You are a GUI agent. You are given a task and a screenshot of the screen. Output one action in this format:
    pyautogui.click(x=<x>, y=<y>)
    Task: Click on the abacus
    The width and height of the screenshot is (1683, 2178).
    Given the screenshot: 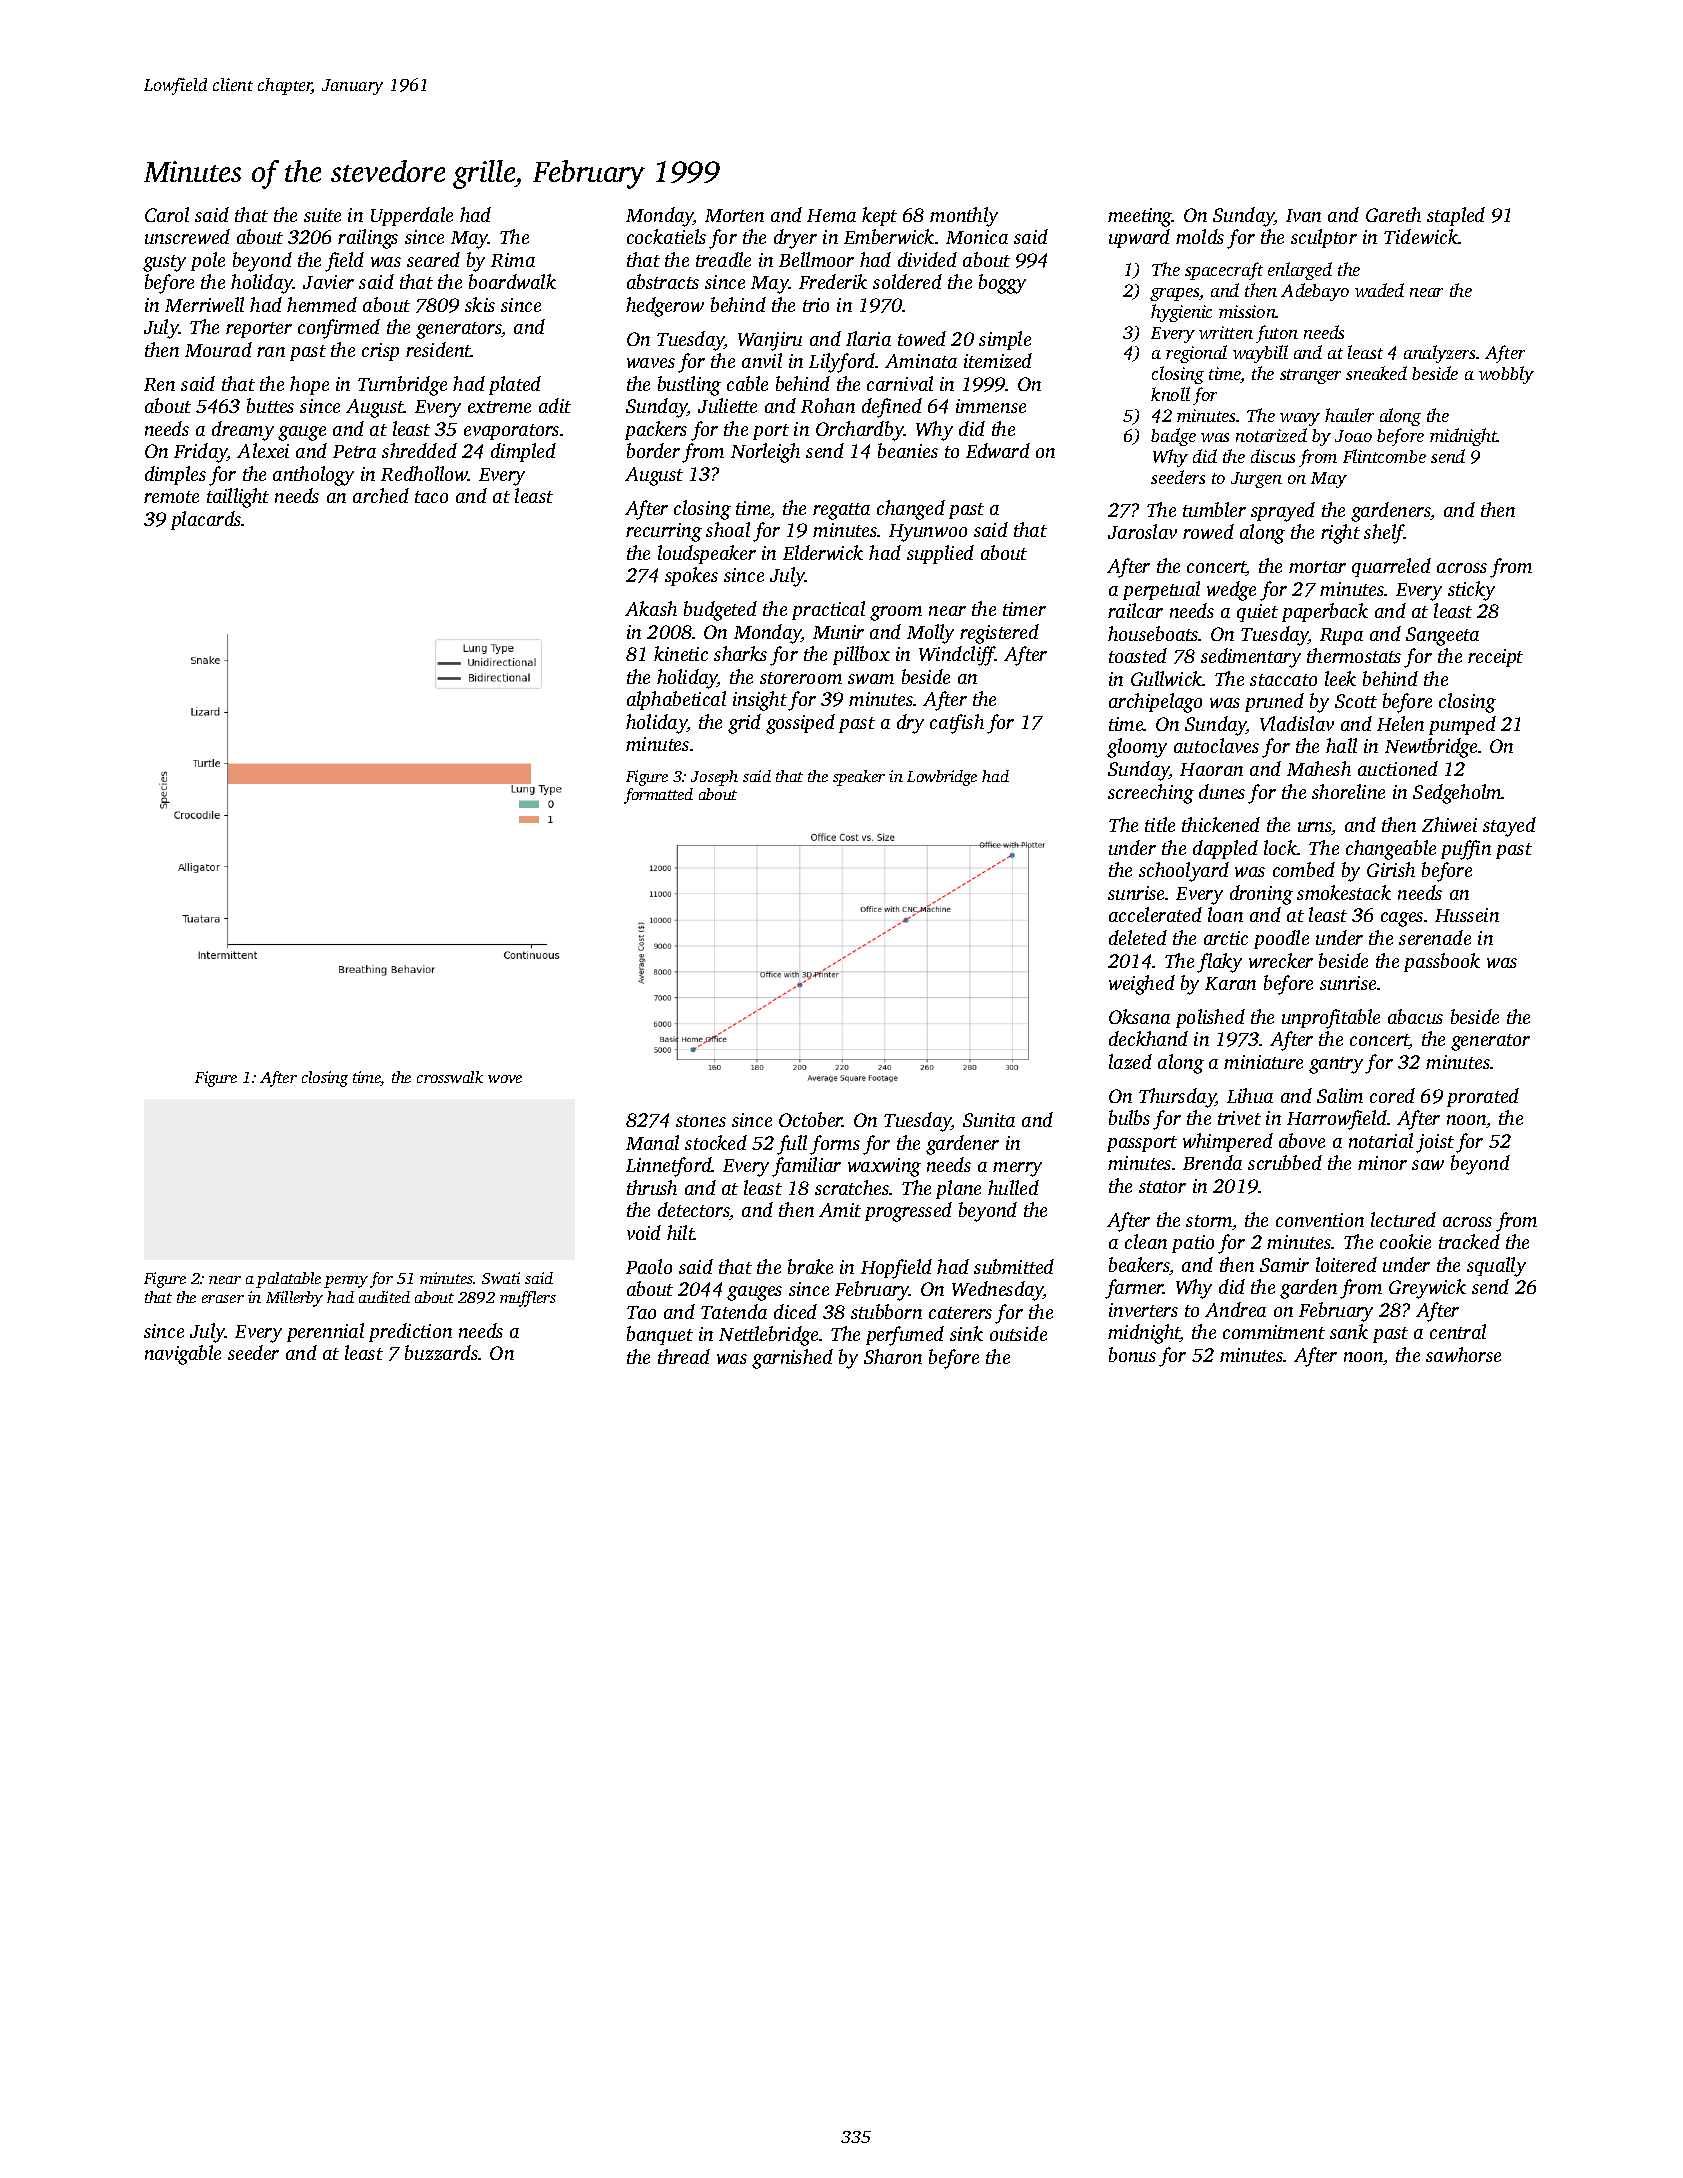 What is the action you would take?
    pyautogui.click(x=1415, y=1016)
